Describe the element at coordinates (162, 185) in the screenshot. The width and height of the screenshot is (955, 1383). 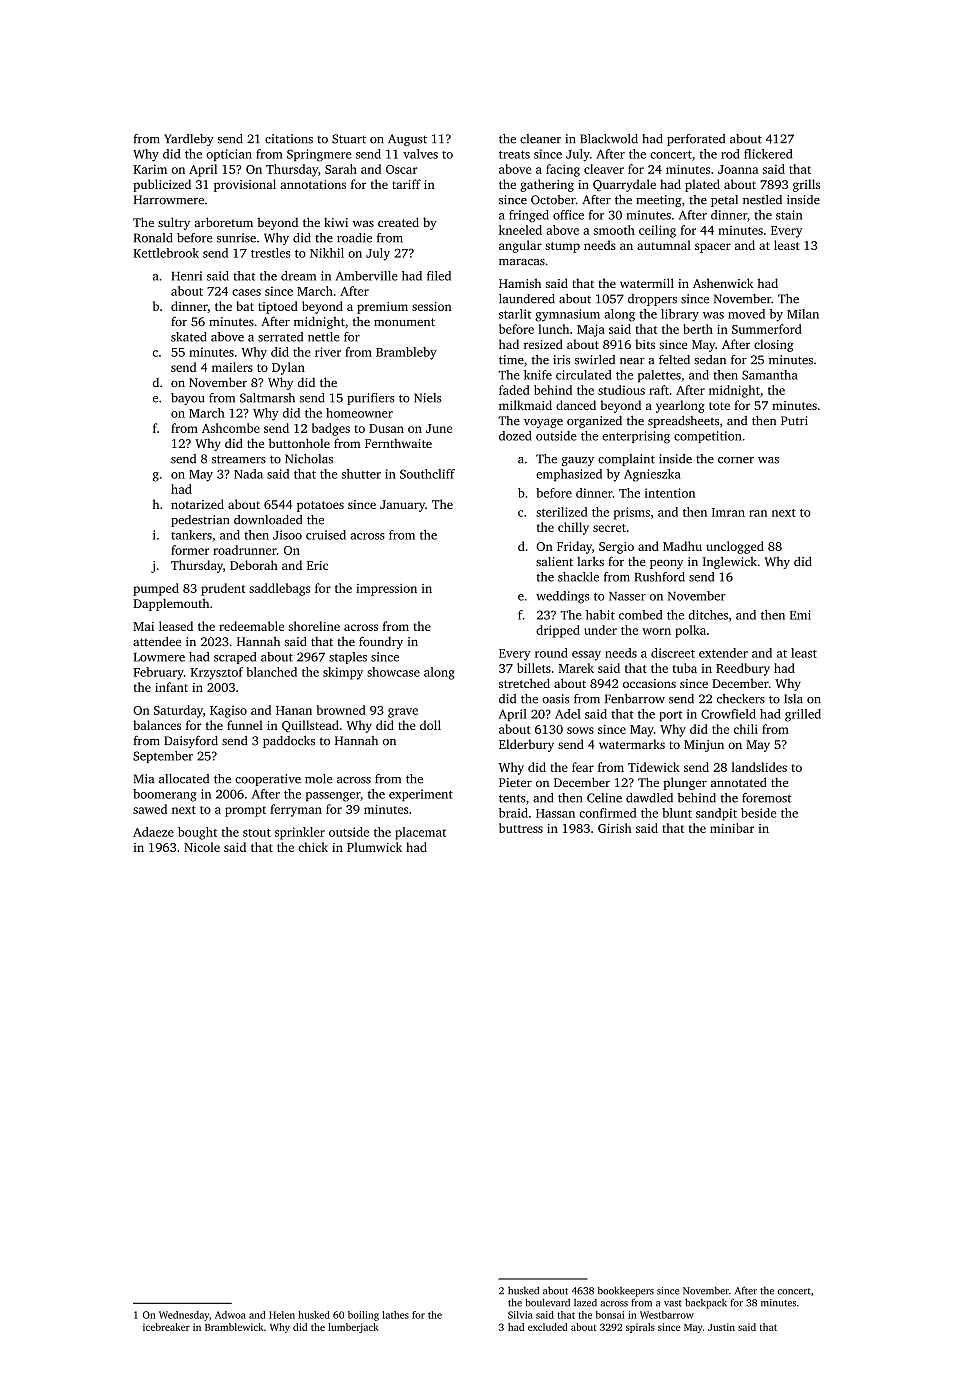
I see `publicized` at that location.
